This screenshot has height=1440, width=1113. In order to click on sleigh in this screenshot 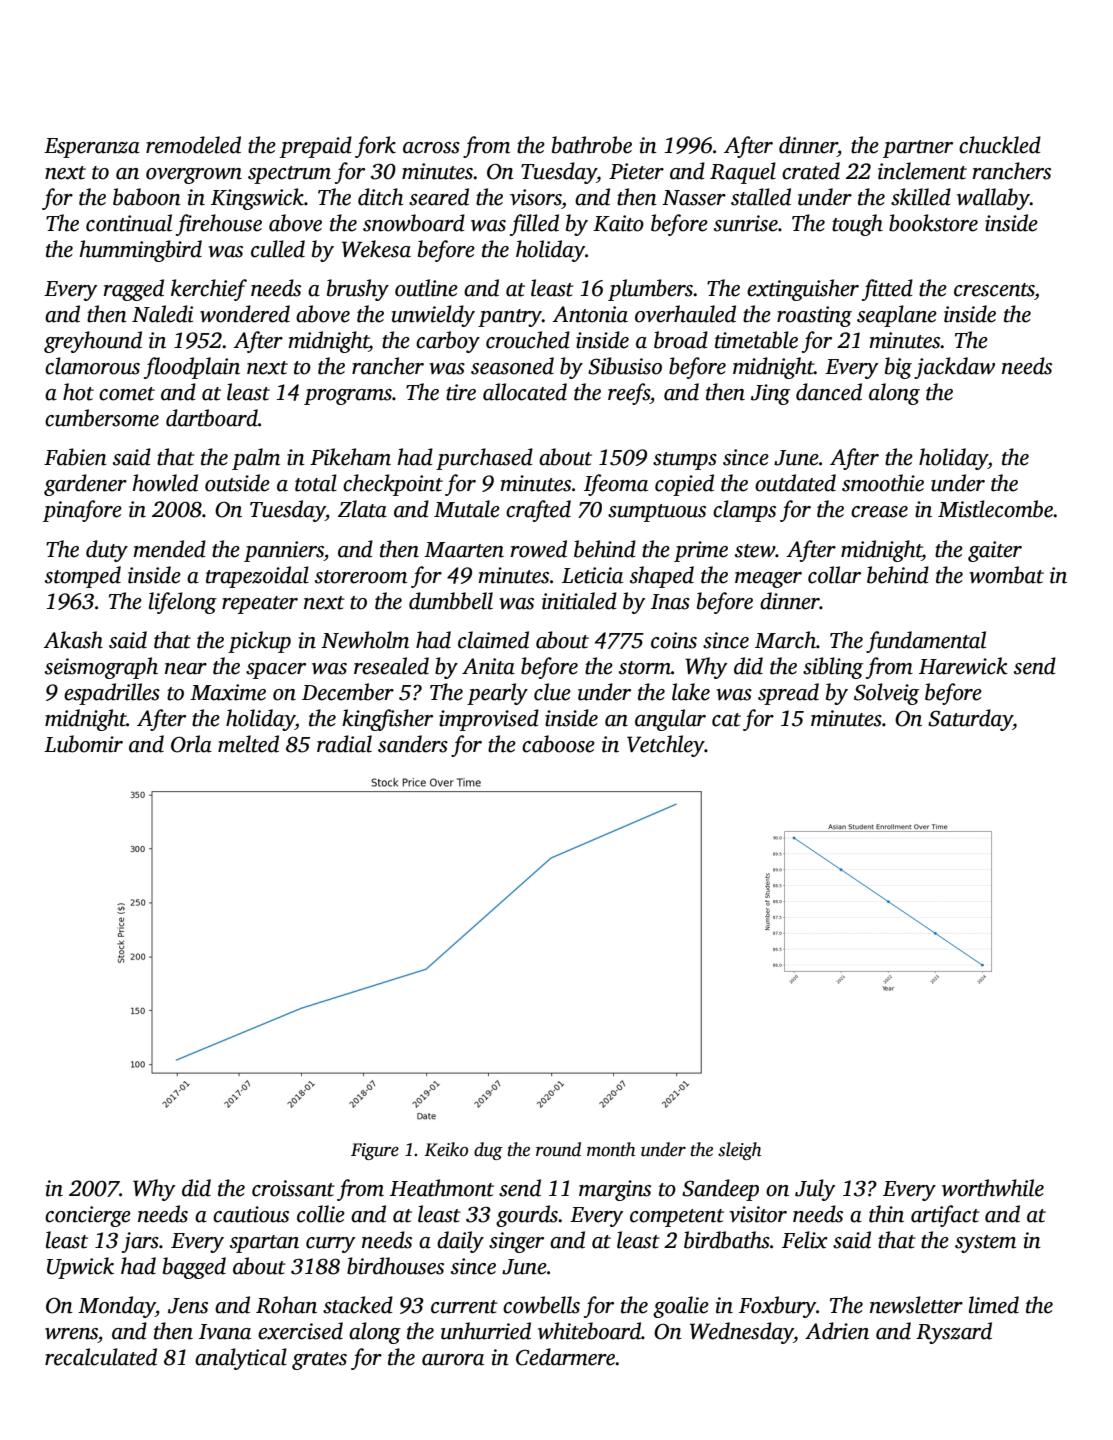, I will do `click(739, 1151)`.
